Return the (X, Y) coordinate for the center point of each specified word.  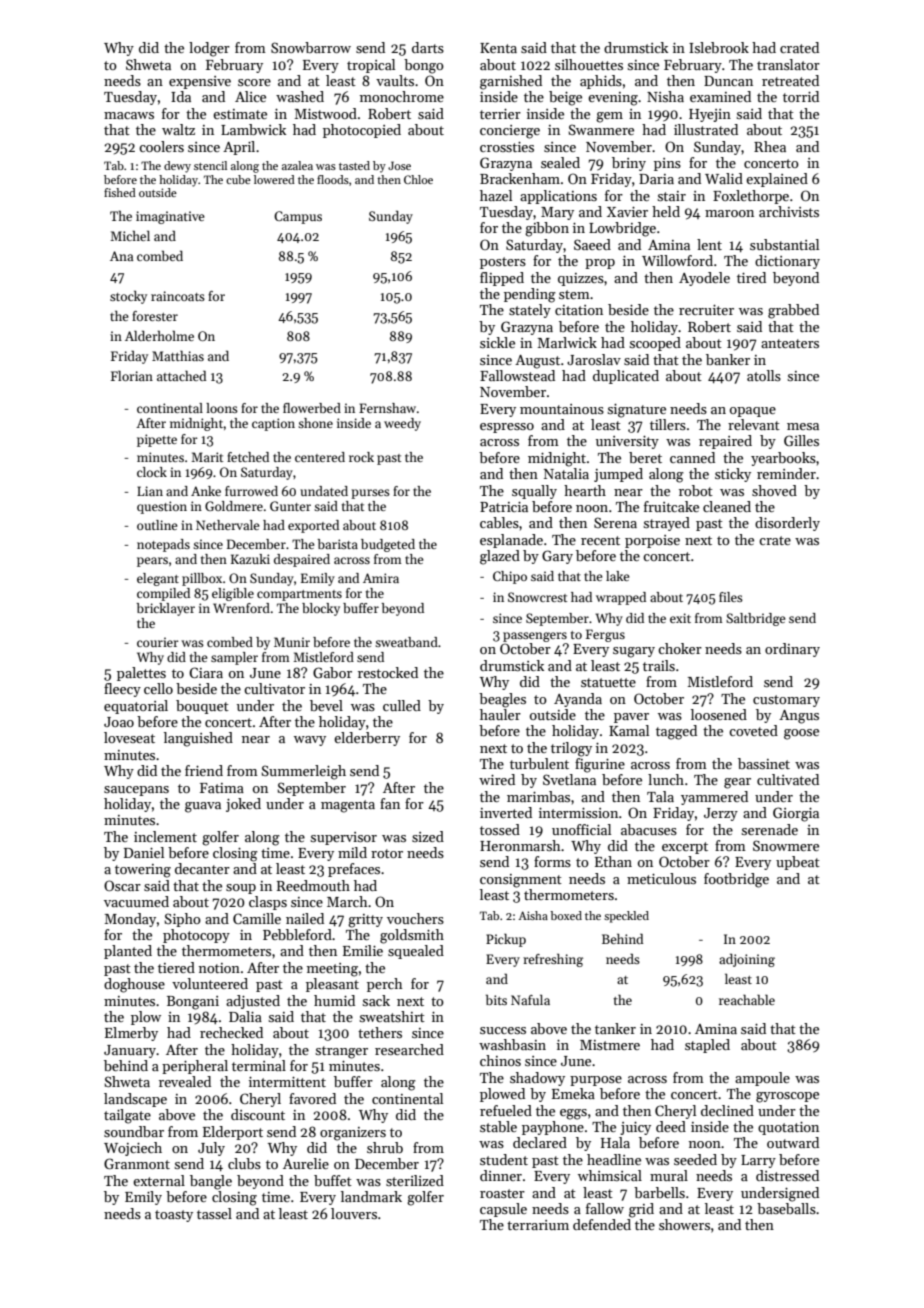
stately (530, 311)
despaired (302, 560)
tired (751, 277)
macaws (129, 115)
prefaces (354, 870)
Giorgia (796, 814)
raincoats (178, 296)
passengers (535, 637)
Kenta (498, 48)
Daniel (144, 852)
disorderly (787, 524)
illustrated (706, 129)
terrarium (538, 1225)
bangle (211, 1182)
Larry (758, 1161)
